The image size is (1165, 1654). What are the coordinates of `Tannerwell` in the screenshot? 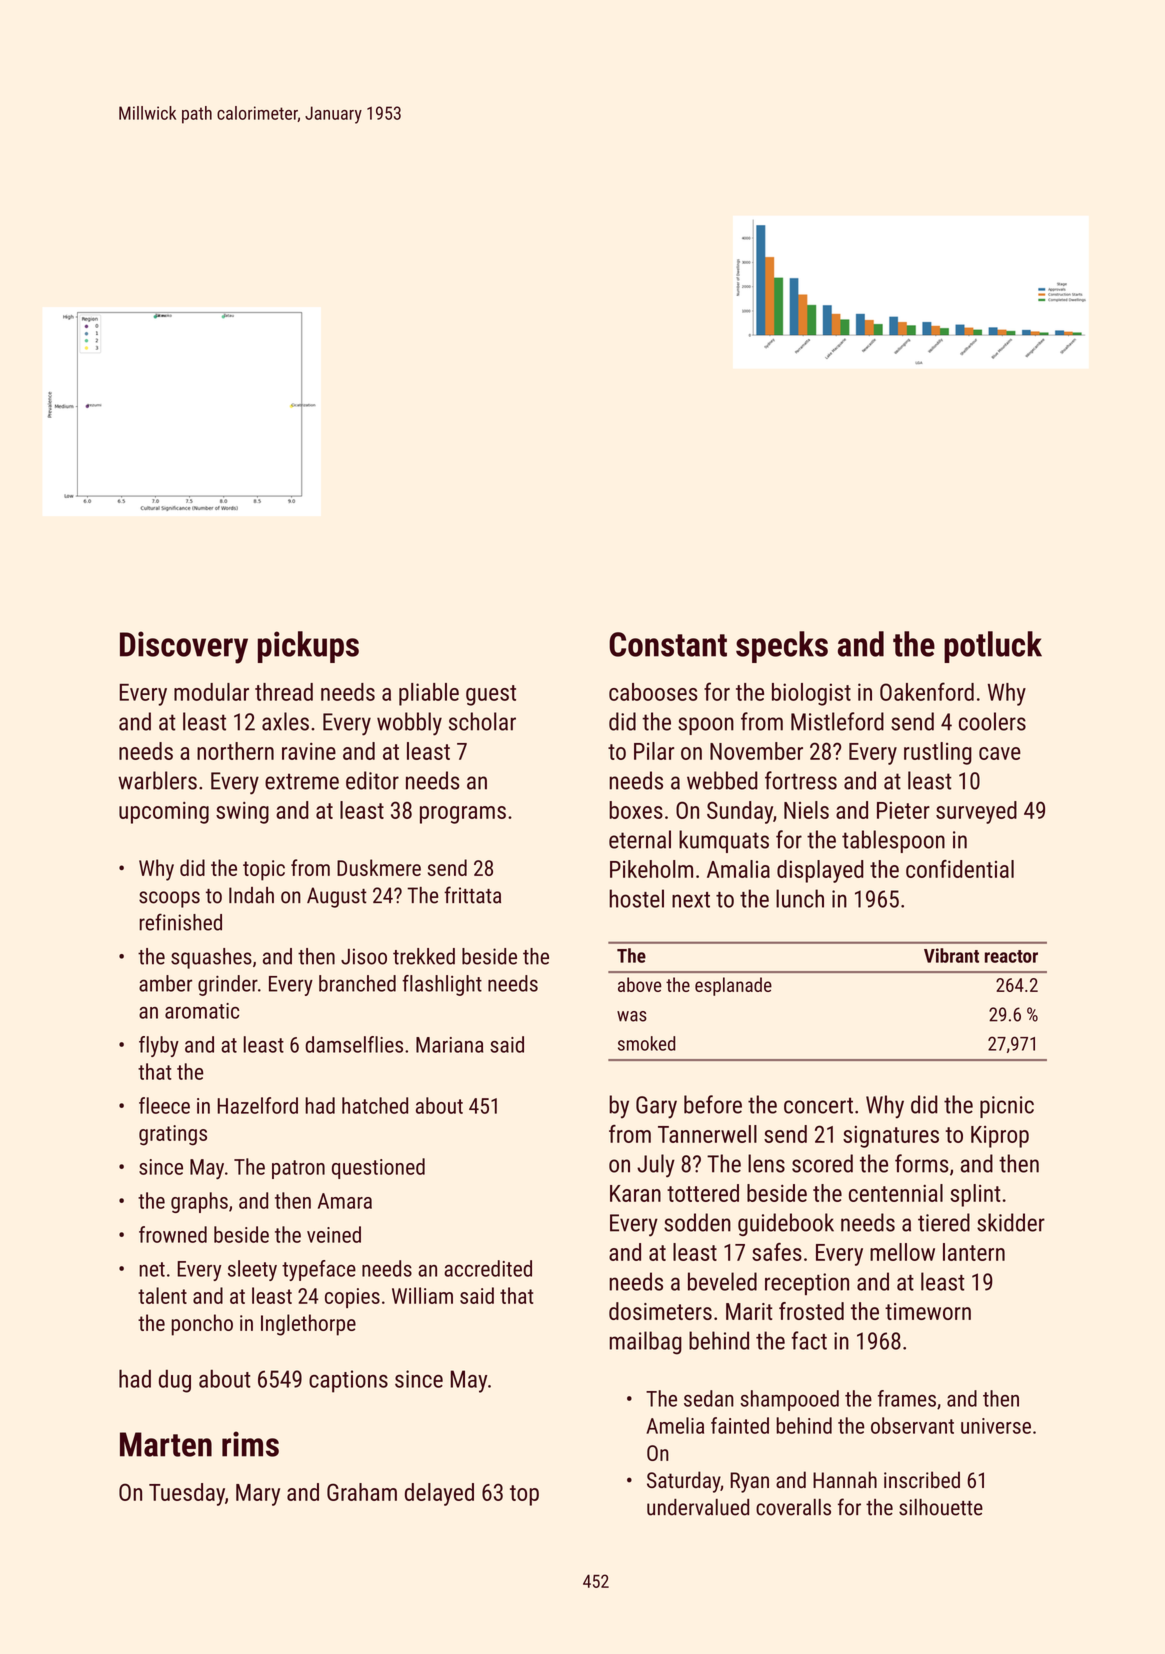 It's located at (707, 1134).
